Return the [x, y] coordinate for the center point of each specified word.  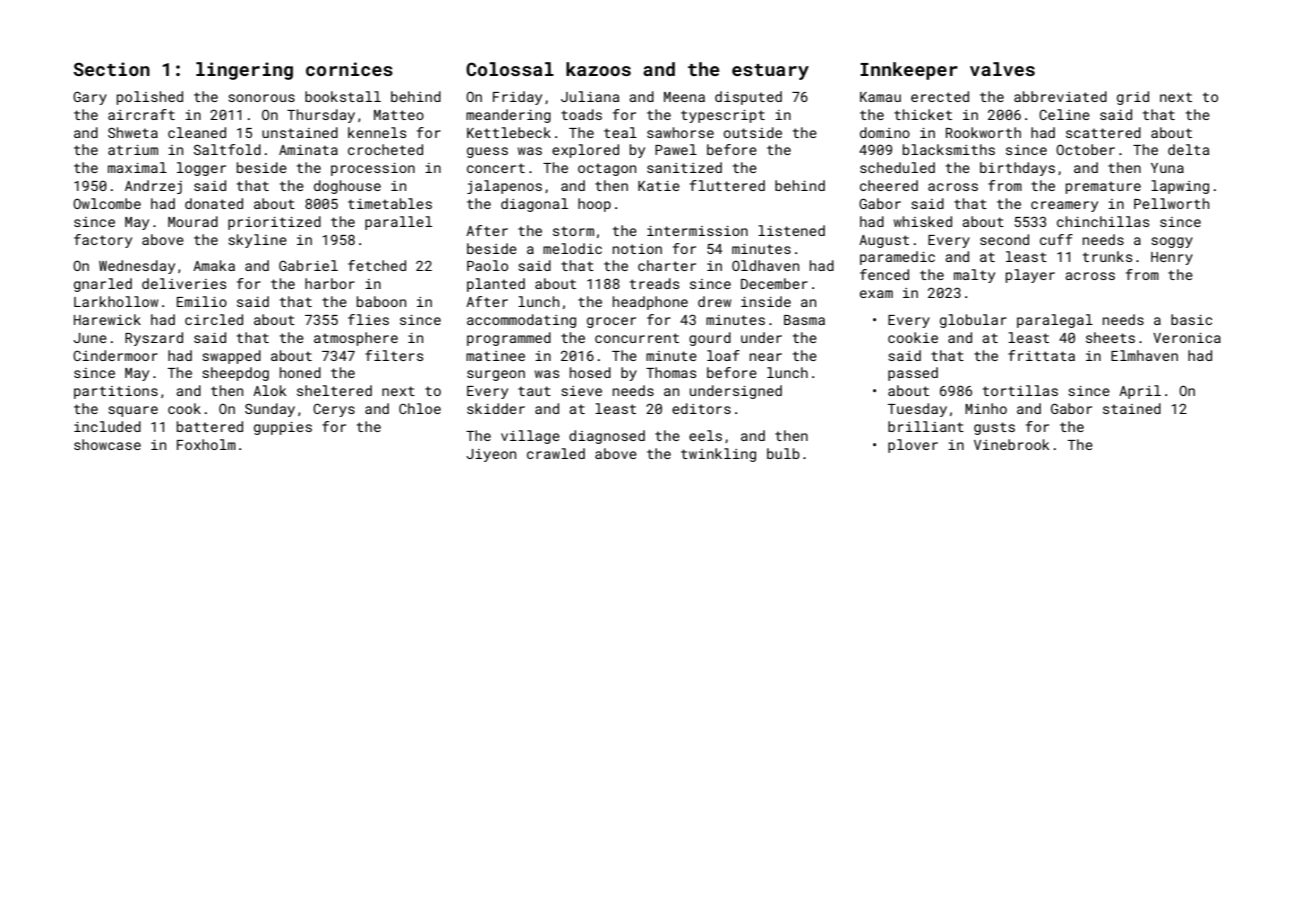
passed [913, 374]
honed [300, 372]
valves [1002, 69]
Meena [684, 97]
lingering [244, 71]
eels [705, 435]
